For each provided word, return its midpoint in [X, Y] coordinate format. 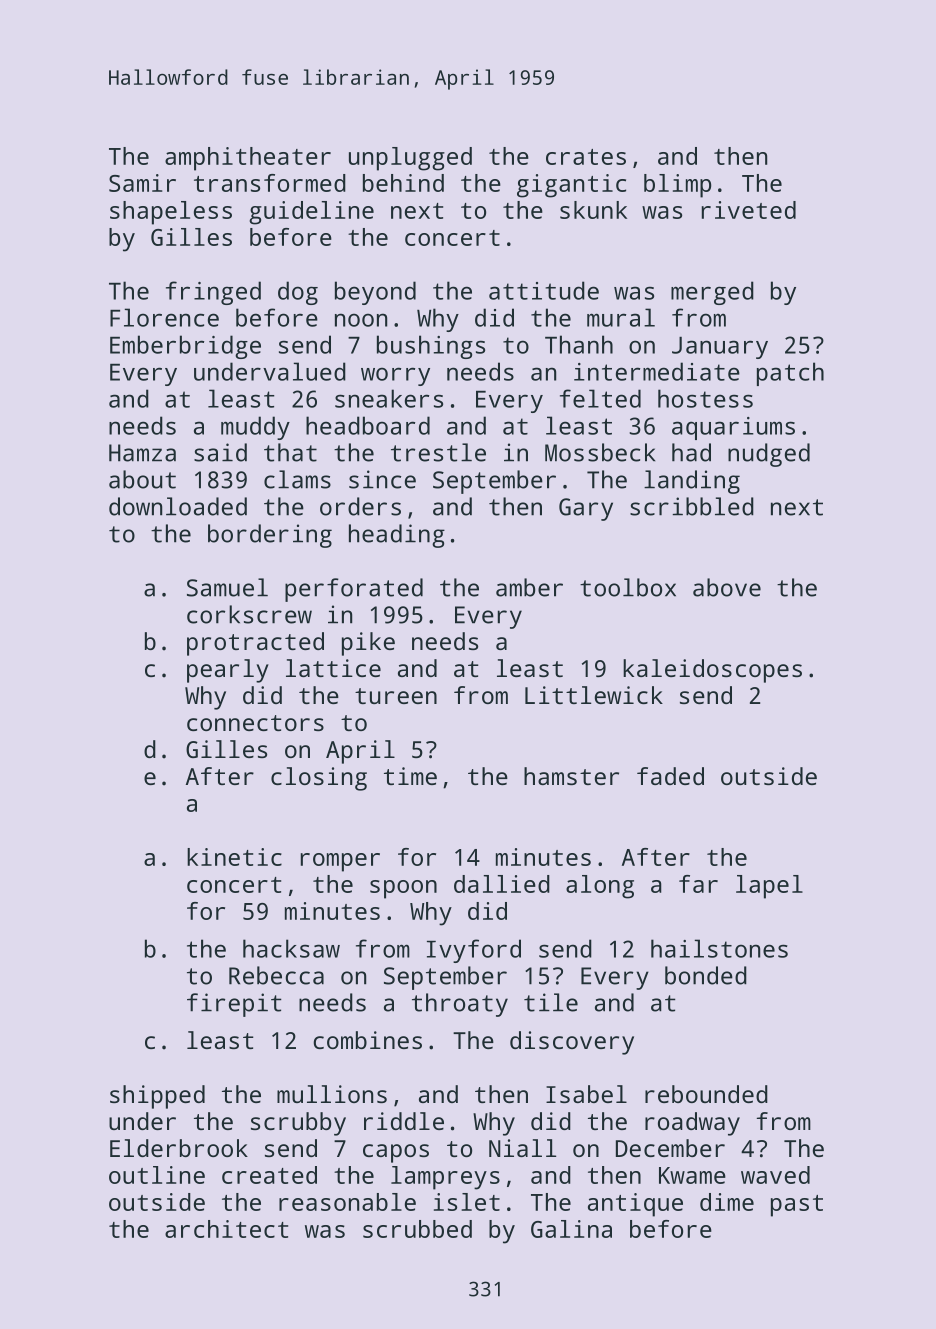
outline [157, 1175]
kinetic [234, 857]
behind [403, 183]
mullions [332, 1094]
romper [340, 862]
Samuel [227, 587]
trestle [438, 452]
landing [692, 482]
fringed [213, 293]
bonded [706, 975]
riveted [749, 210]
